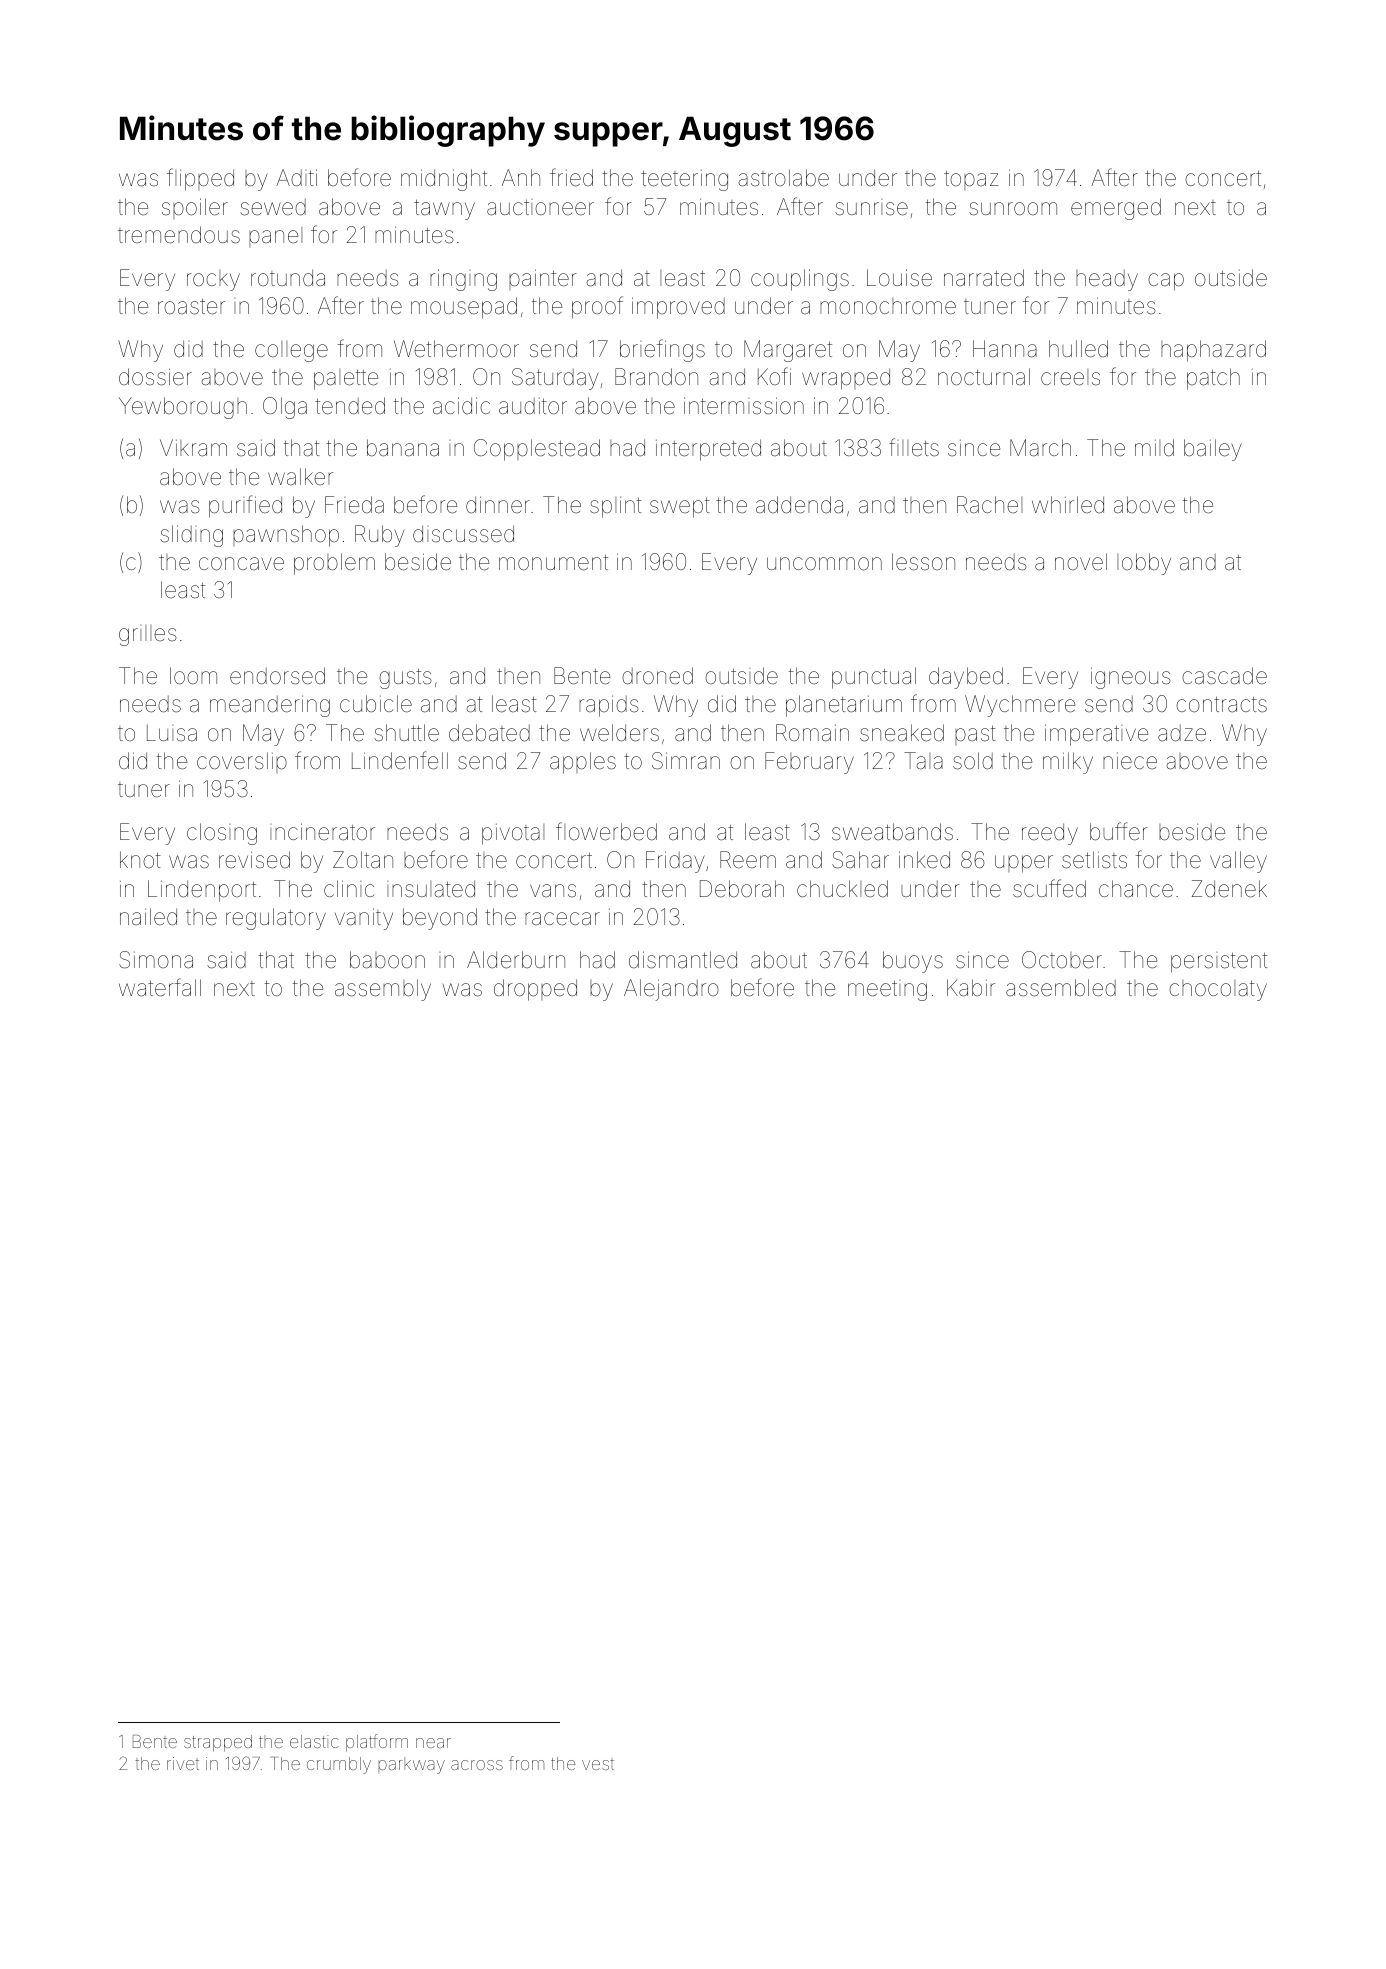  Describe the element at coordinates (349, 888) in the document. I see `clinic` at that location.
